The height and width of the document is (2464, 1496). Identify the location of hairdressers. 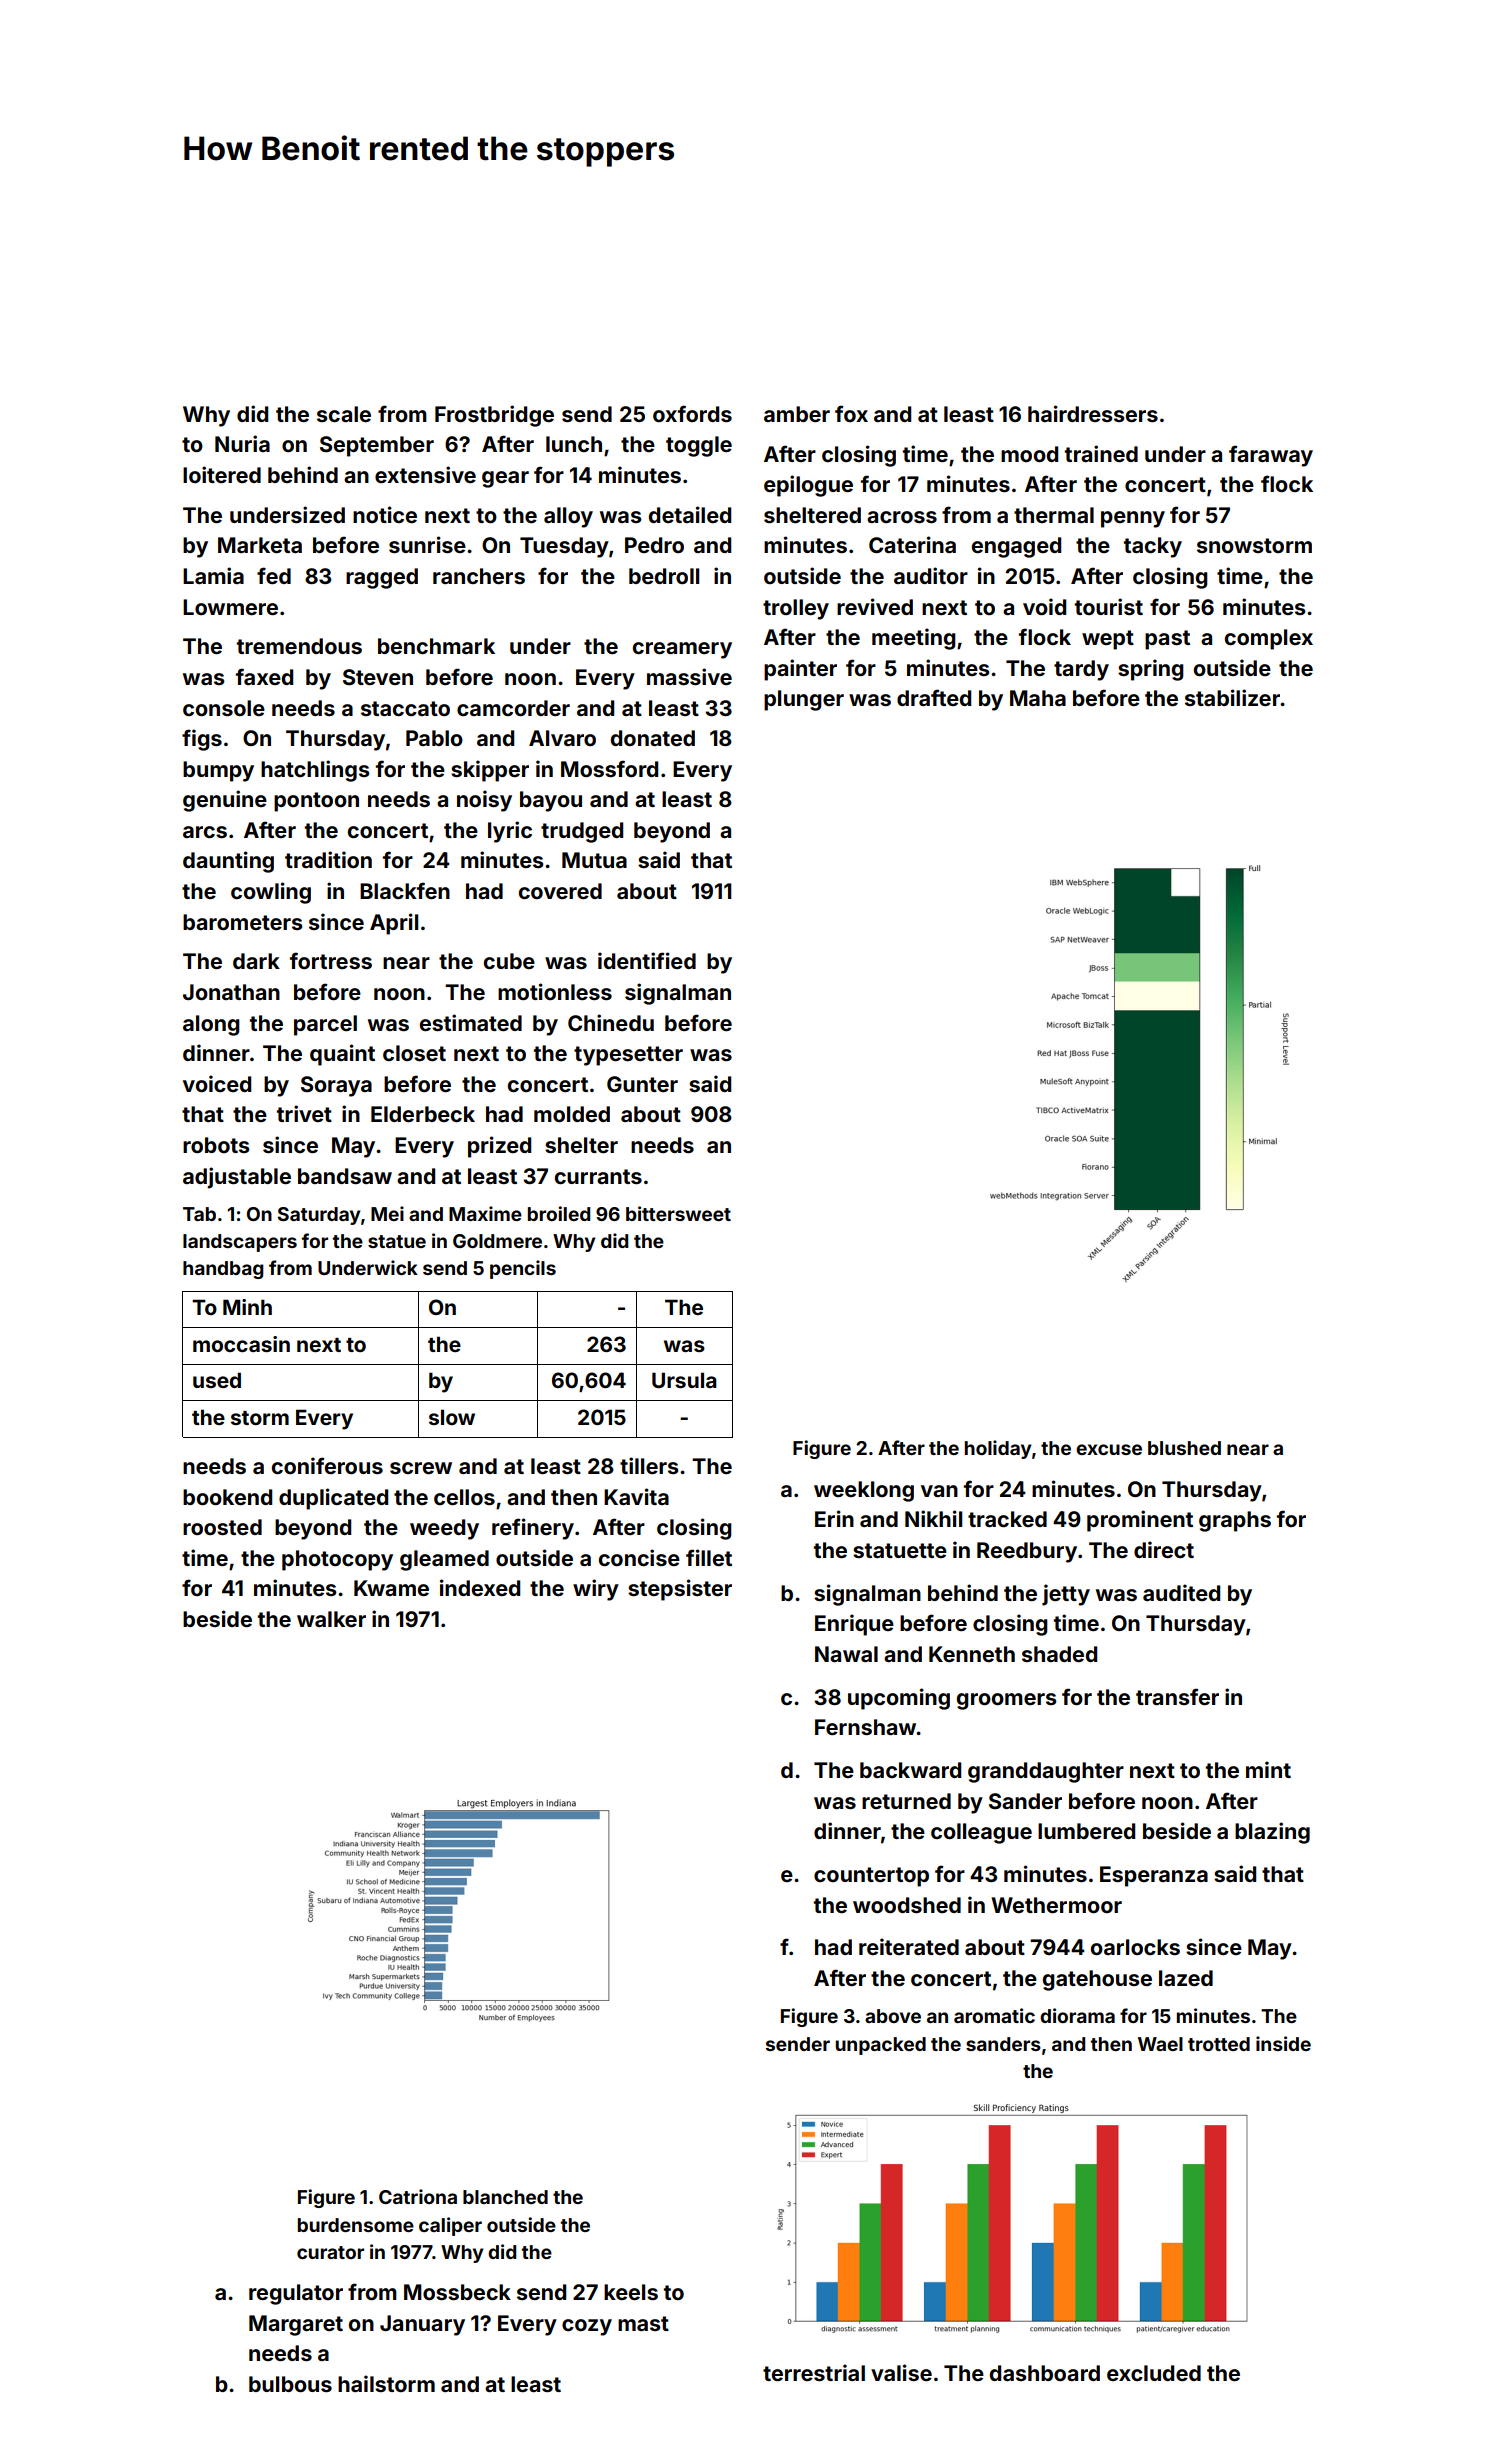
(1093, 413).
